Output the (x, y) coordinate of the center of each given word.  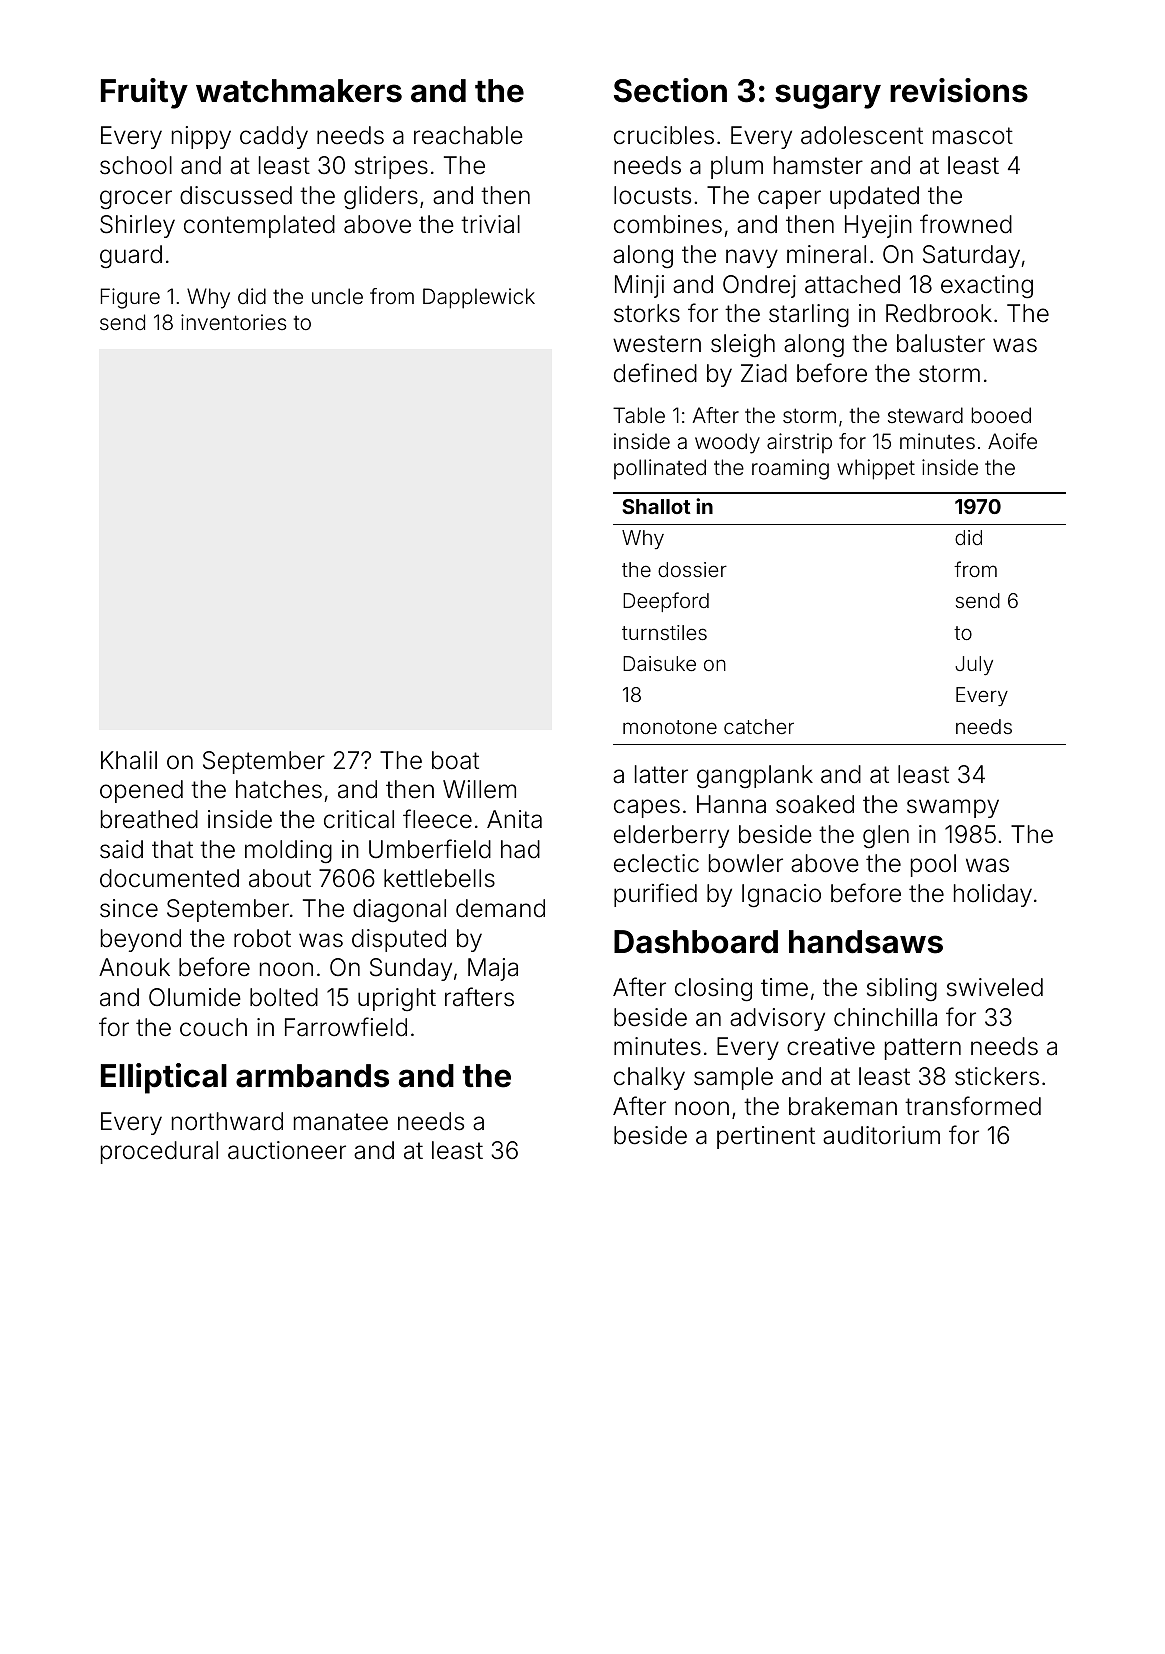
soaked (815, 804)
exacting (987, 286)
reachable (468, 135)
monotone (670, 727)
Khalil (129, 760)
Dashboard (696, 942)
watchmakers (299, 91)
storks (647, 313)
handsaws (866, 942)
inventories (233, 322)
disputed (399, 940)
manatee (341, 1122)
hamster (818, 165)
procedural (159, 1152)
